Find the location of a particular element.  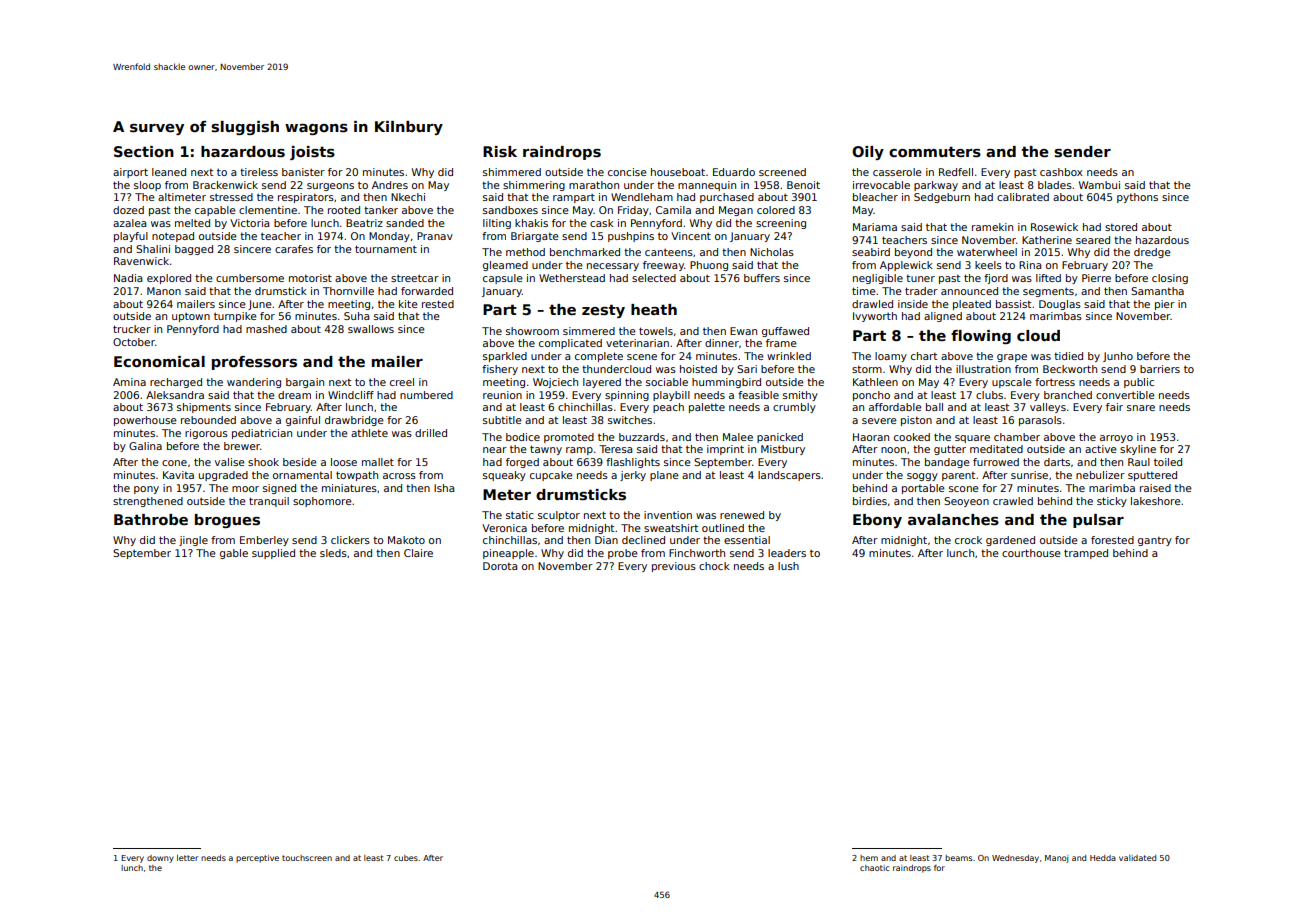

hem is located at coordinates (869, 858).
